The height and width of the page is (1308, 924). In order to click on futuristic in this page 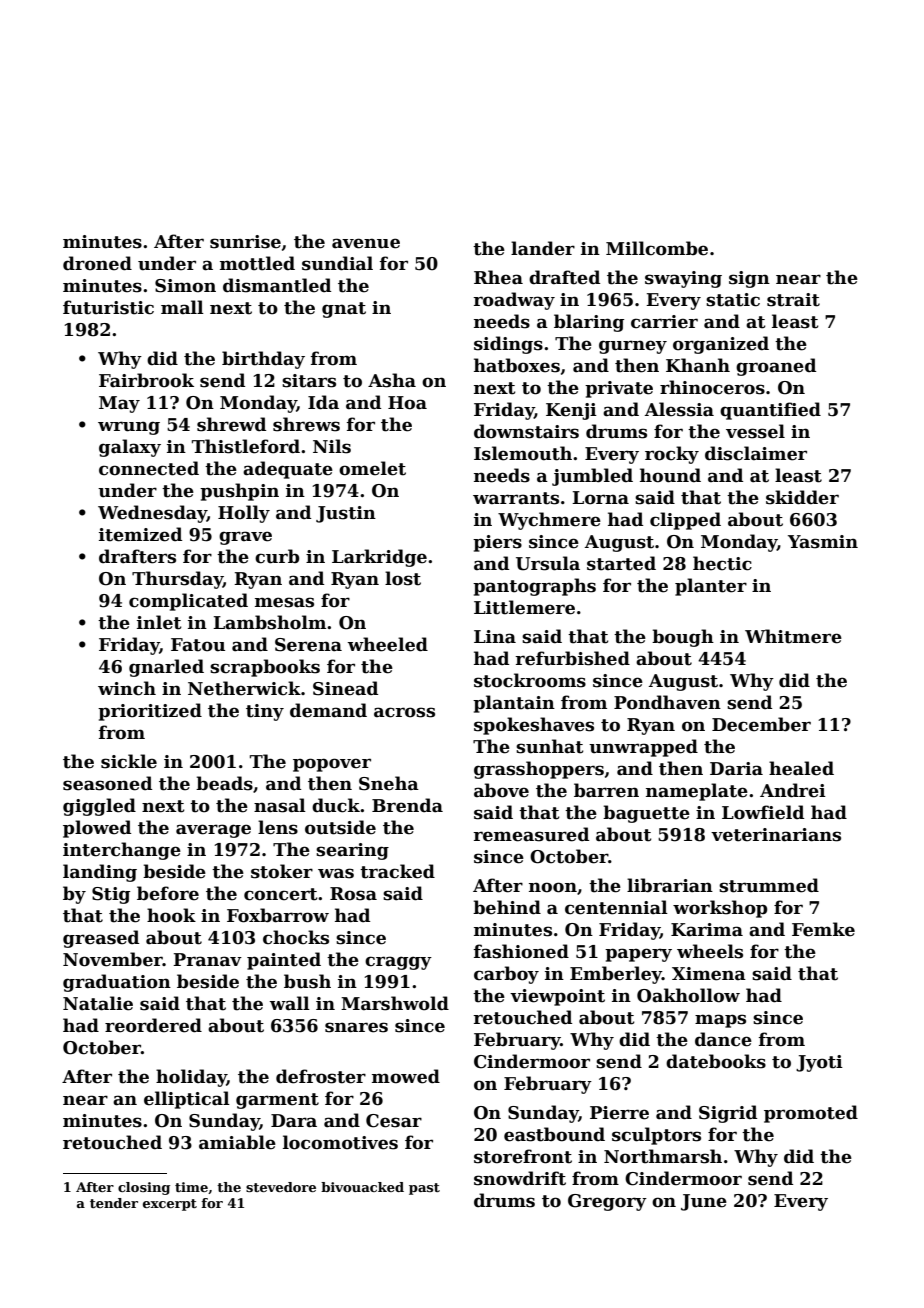, I will do `click(108, 307)`.
